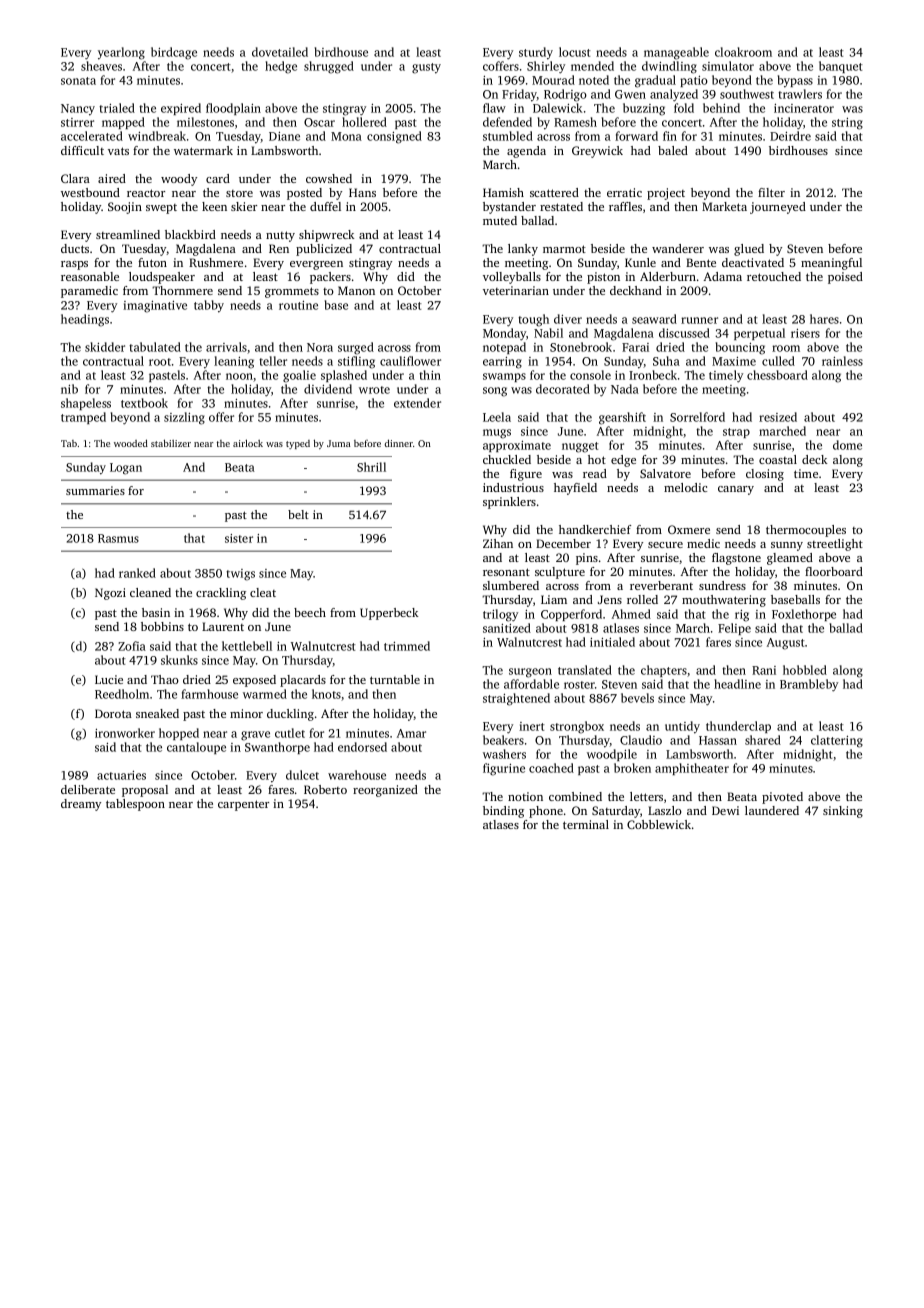  Describe the element at coordinates (144, 403) in the screenshot. I see `textbook` at that location.
